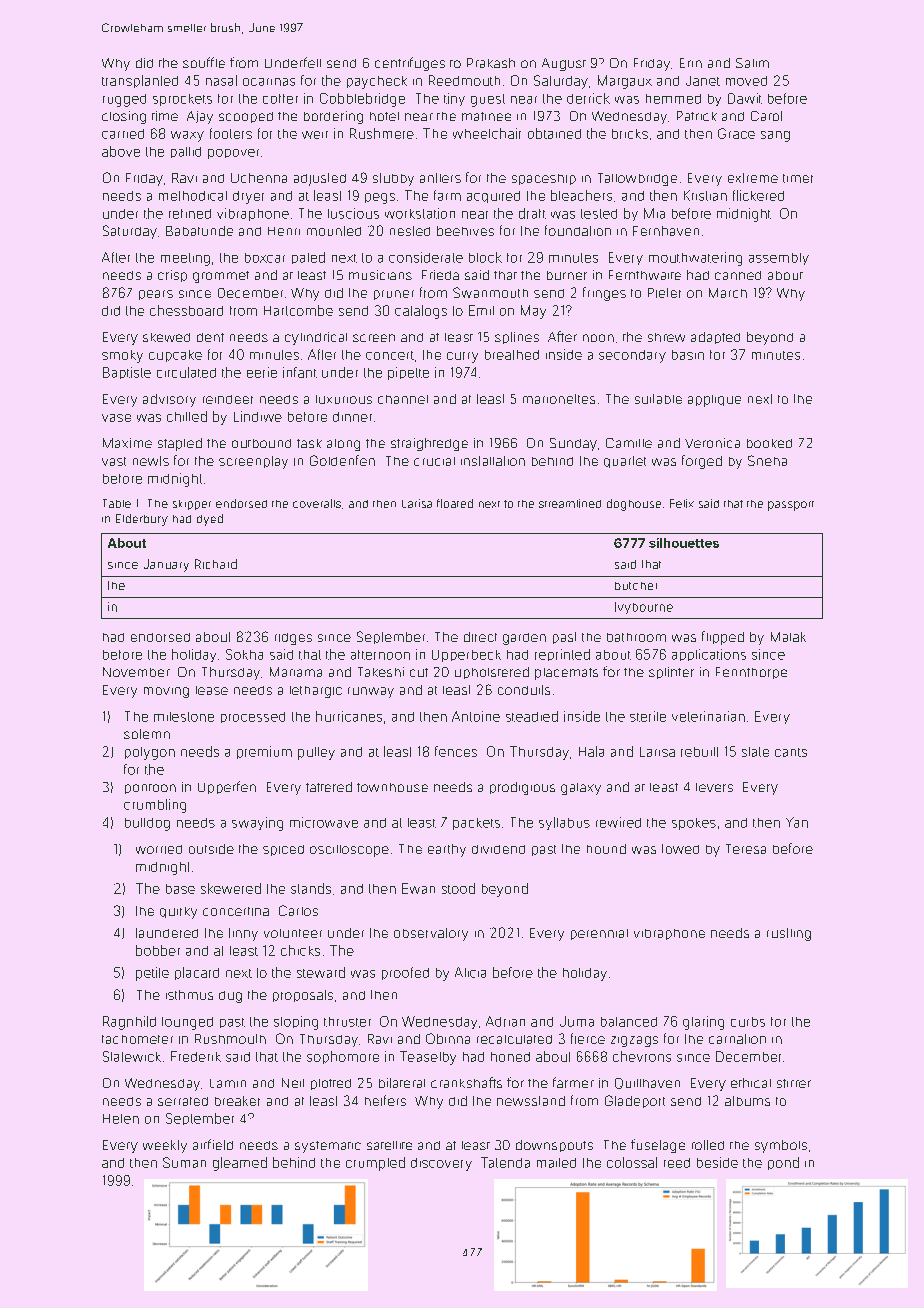 This page has height=1308, width=924. I want to click on Prakash, so click(491, 63).
